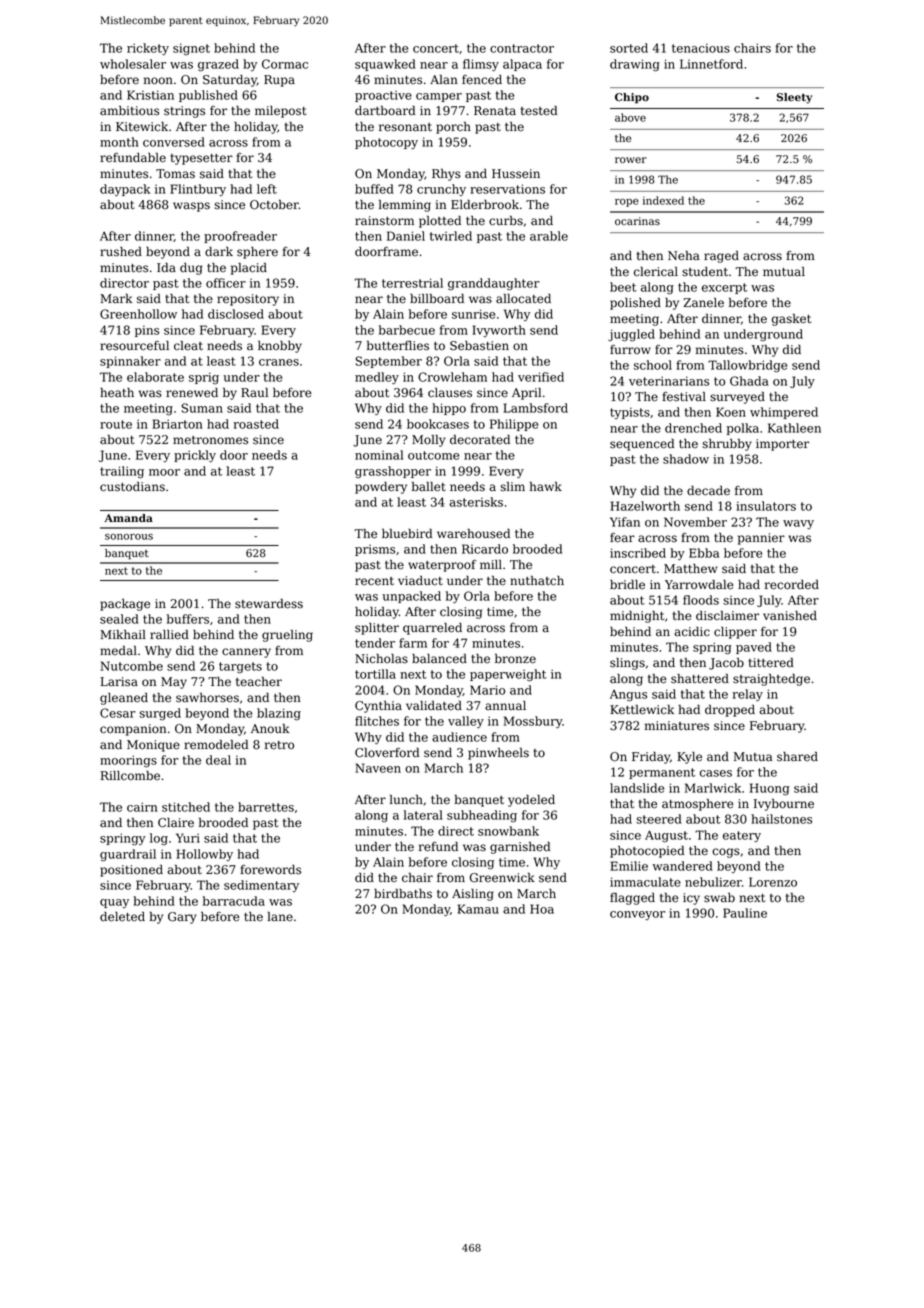 The height and width of the image is (1308, 924). Describe the element at coordinates (515, 658) in the image. I see `bronze` at that location.
